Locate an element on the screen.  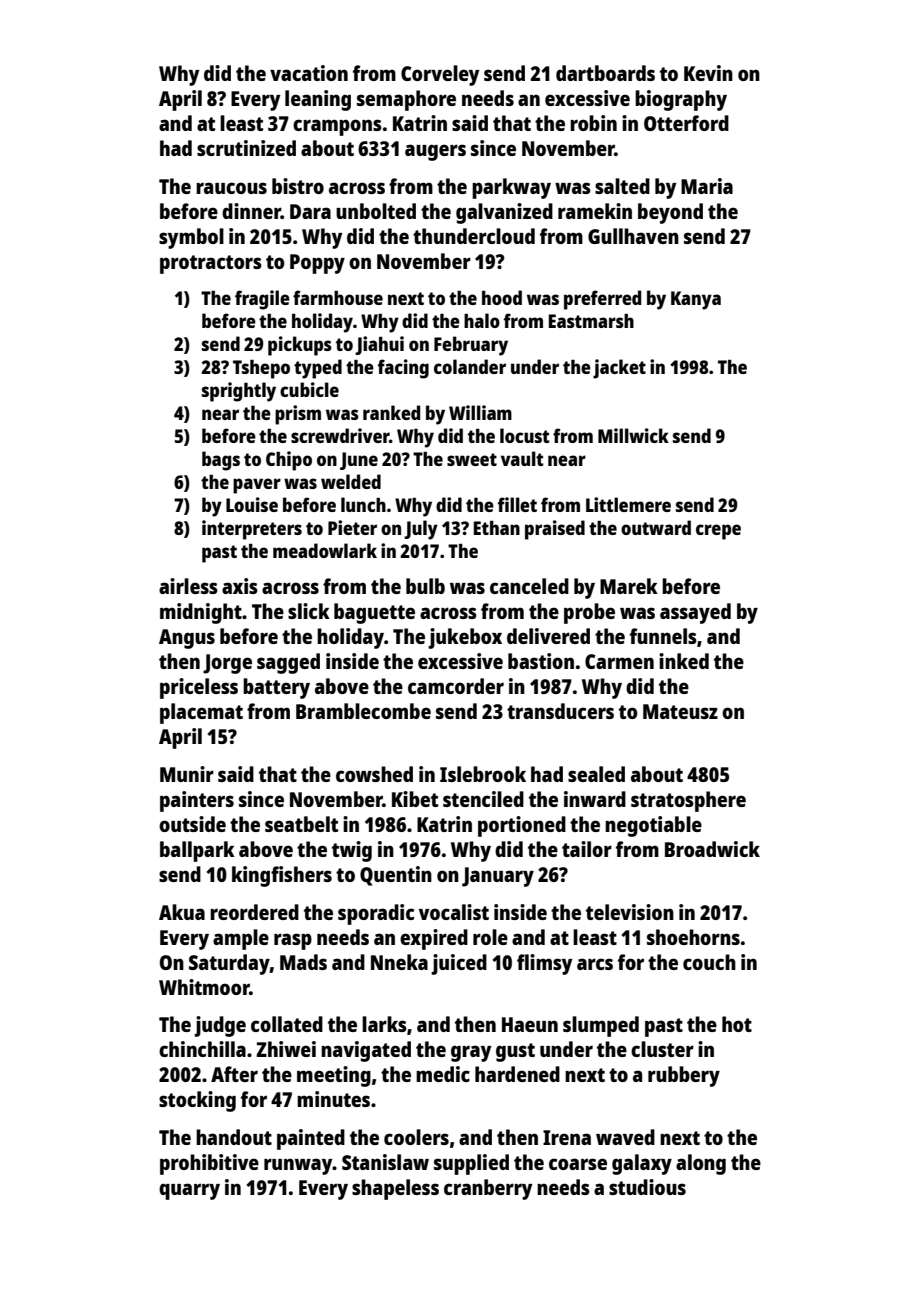
symbol is located at coordinates (191, 238).
